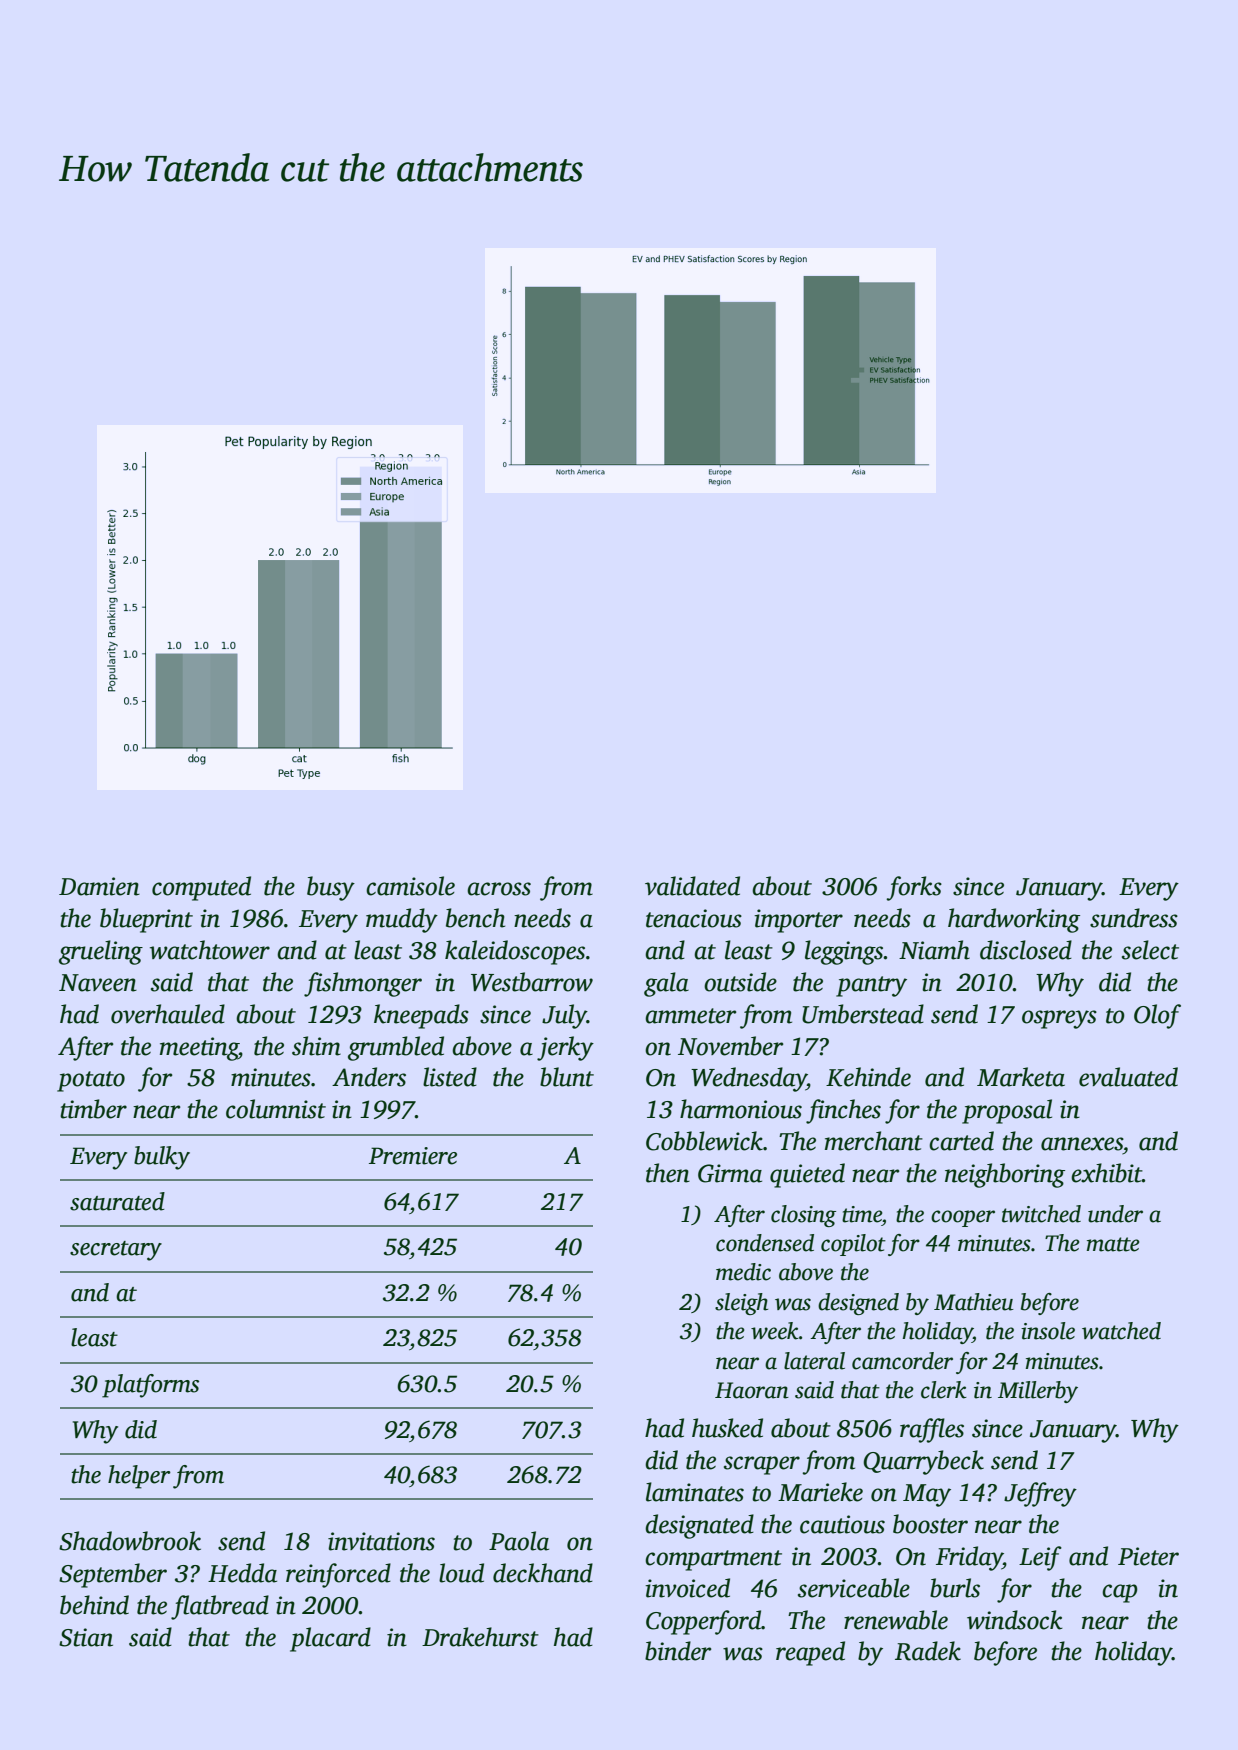 Image resolution: width=1238 pixels, height=1750 pixels. I want to click on booster, so click(930, 1524).
